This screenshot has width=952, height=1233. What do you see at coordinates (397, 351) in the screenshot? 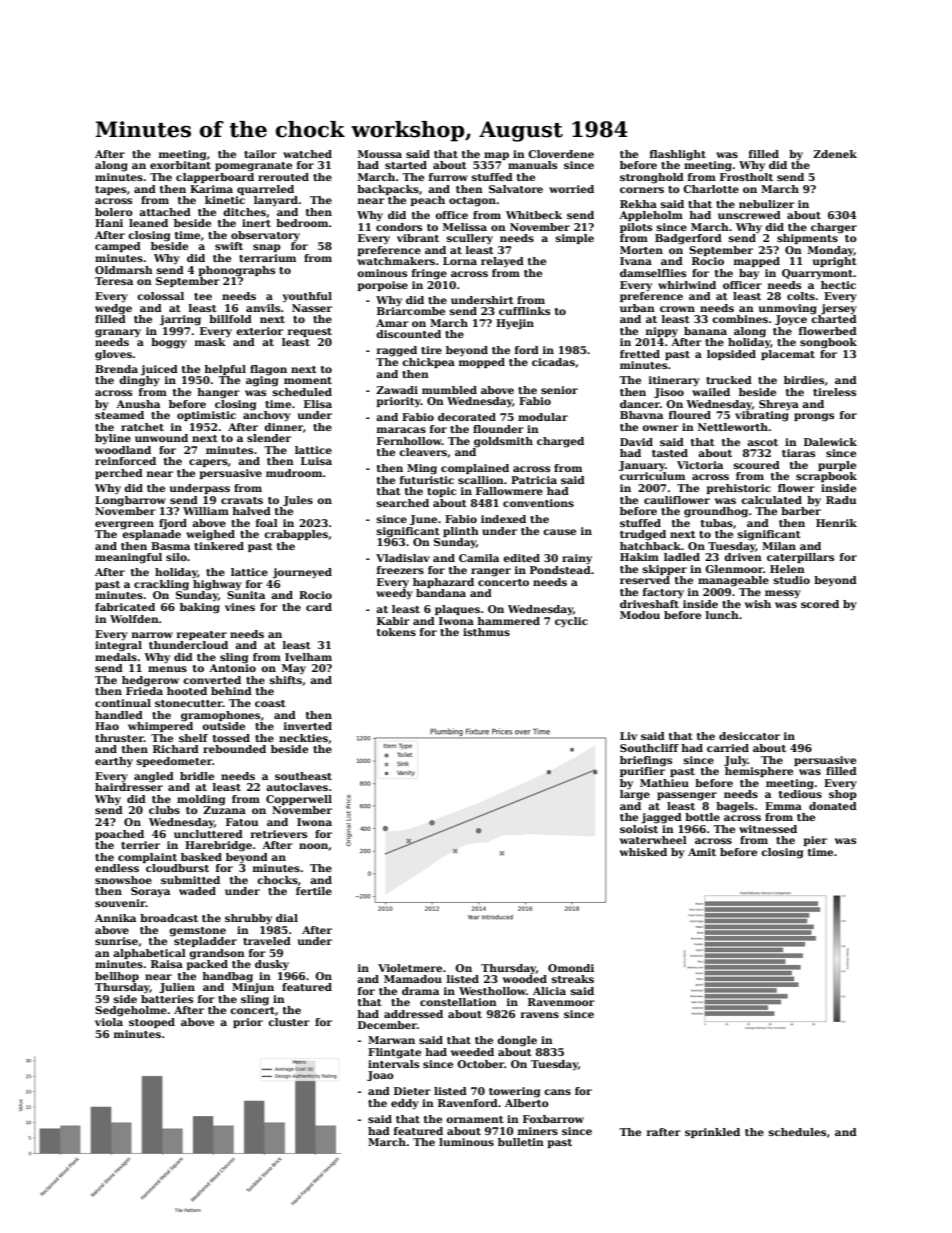
I see `ragged` at bounding box center [397, 351].
